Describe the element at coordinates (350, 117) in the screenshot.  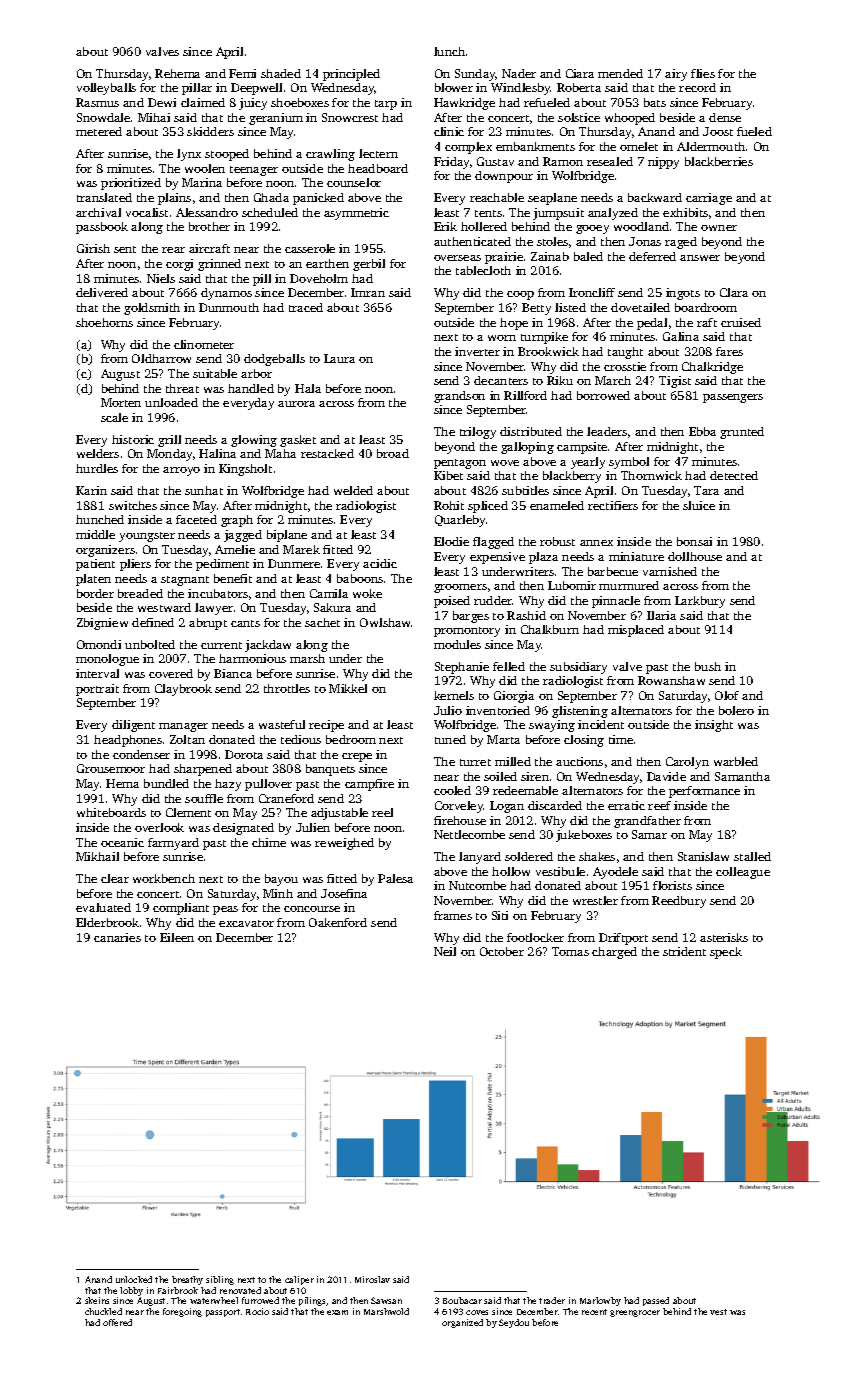
I see `Snowcrest` at that location.
